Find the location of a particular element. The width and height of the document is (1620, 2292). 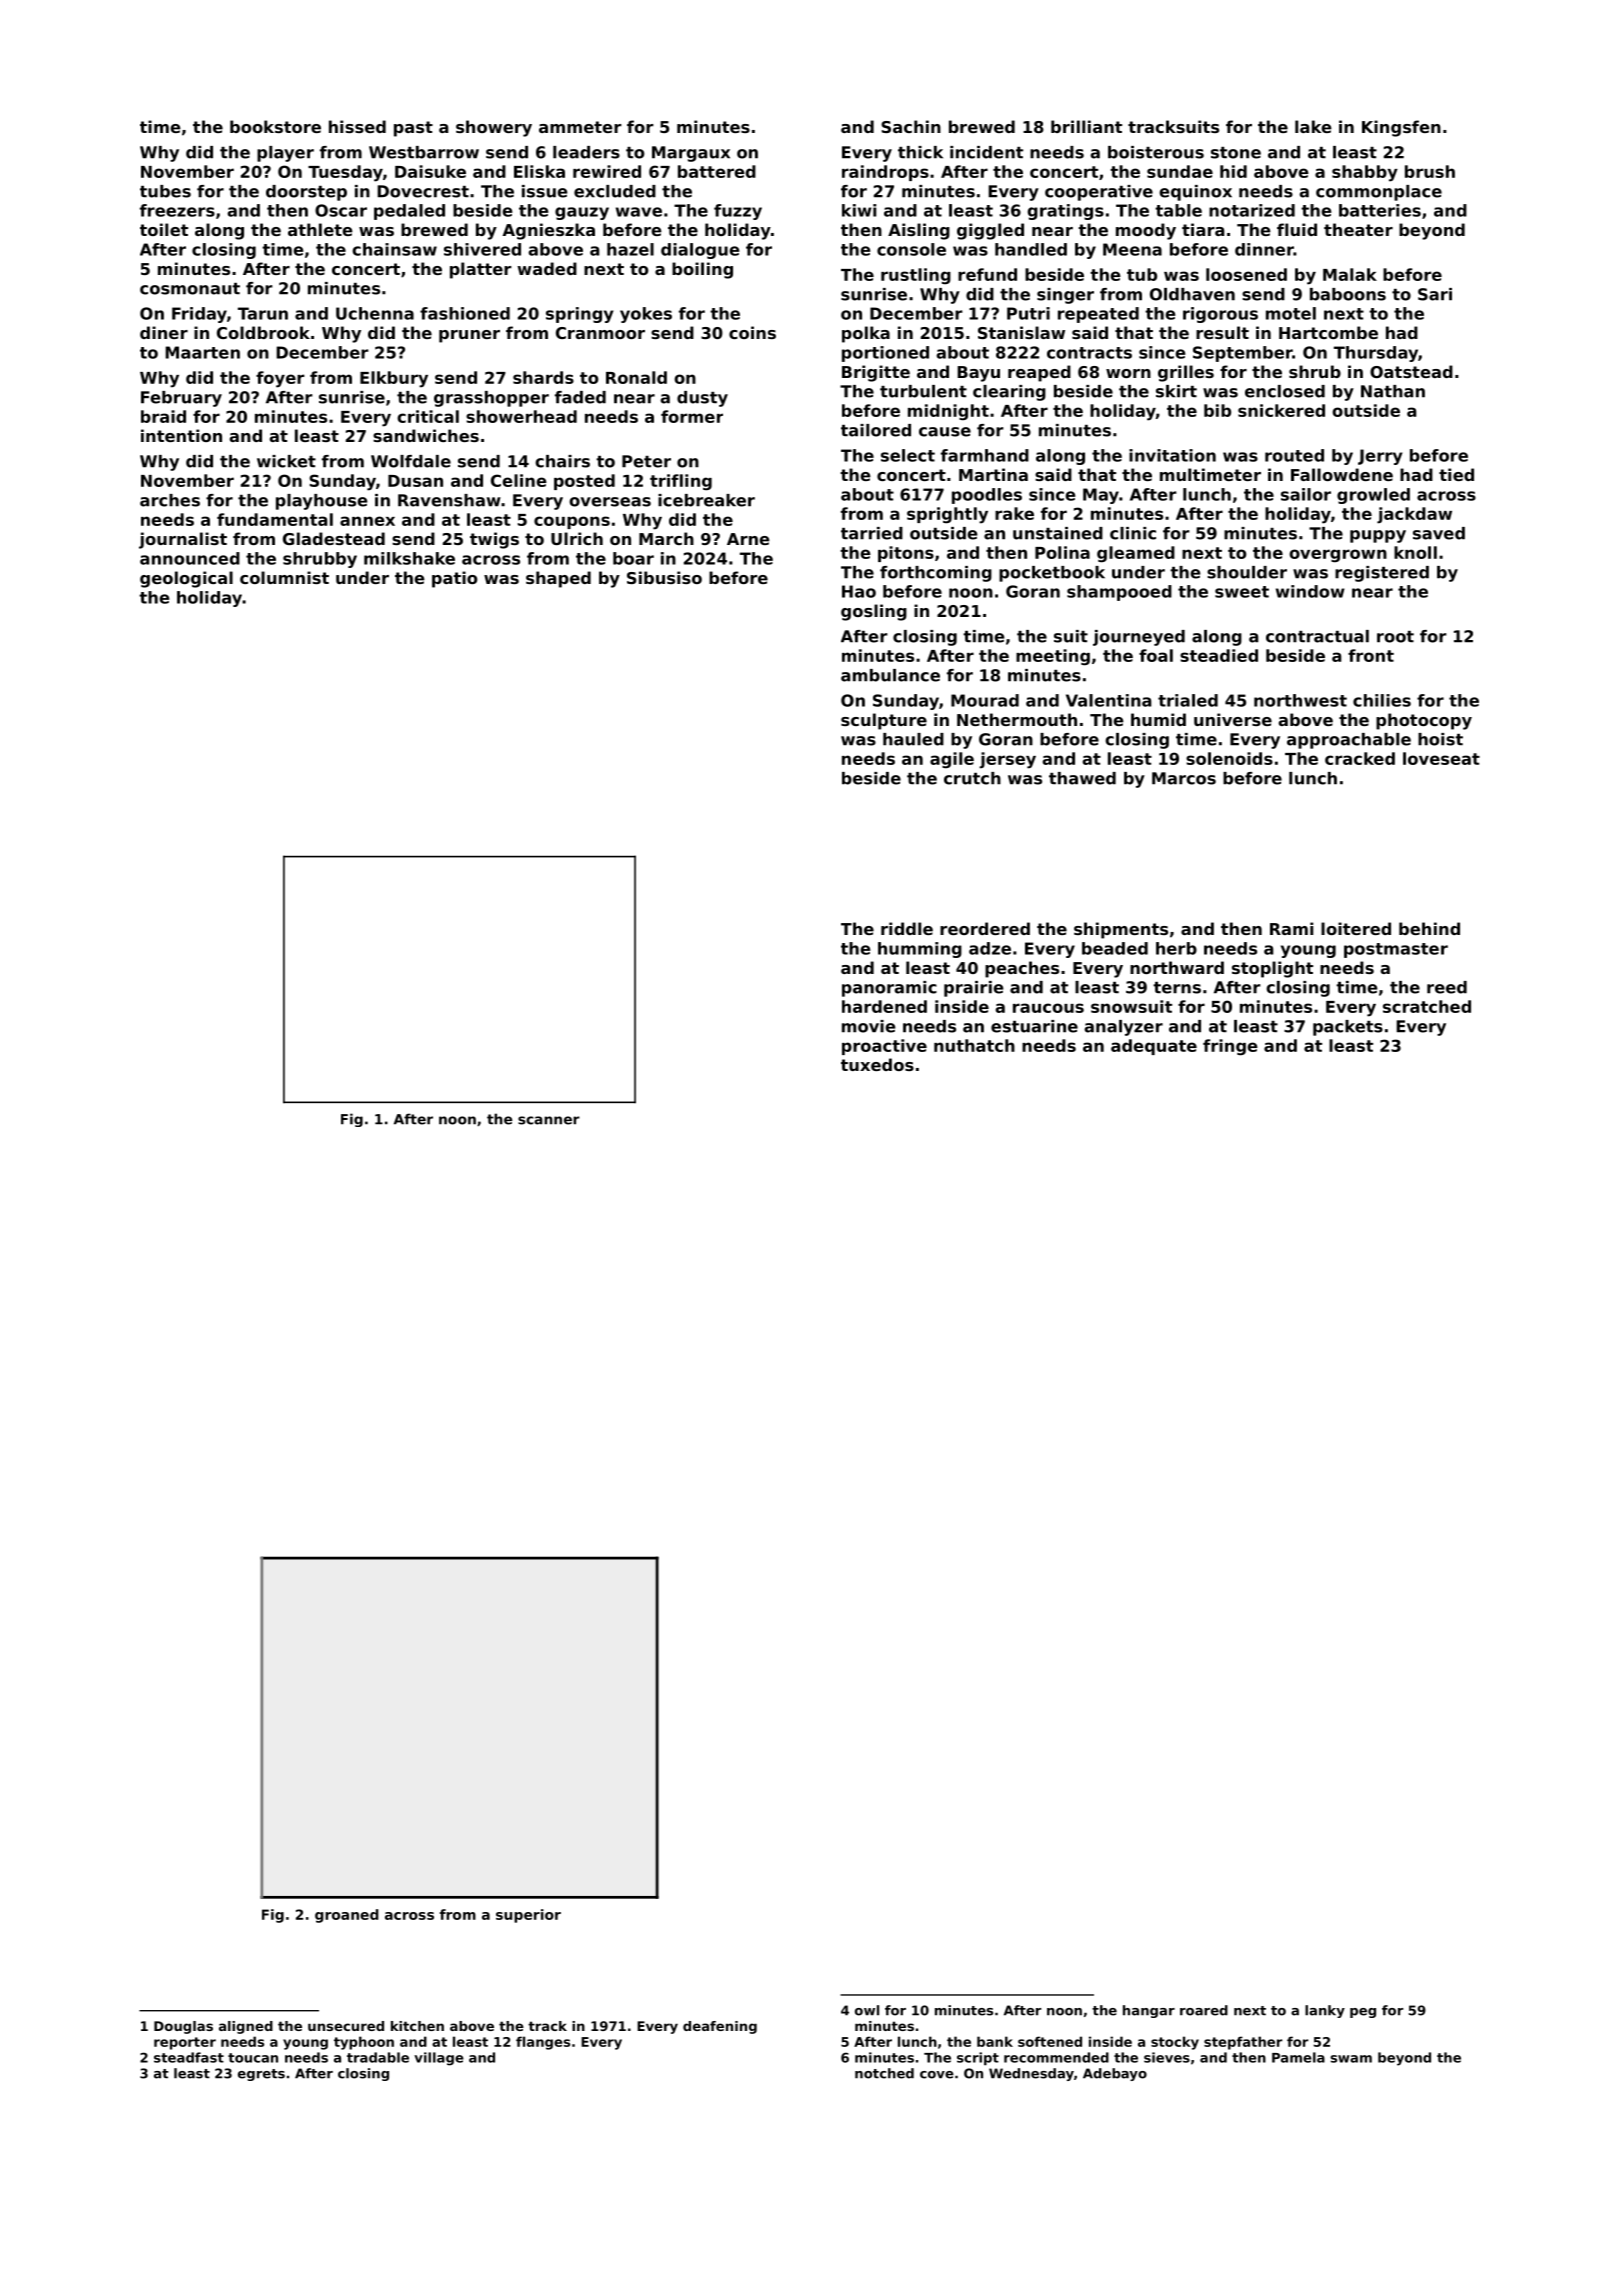

twigs is located at coordinates (494, 540).
